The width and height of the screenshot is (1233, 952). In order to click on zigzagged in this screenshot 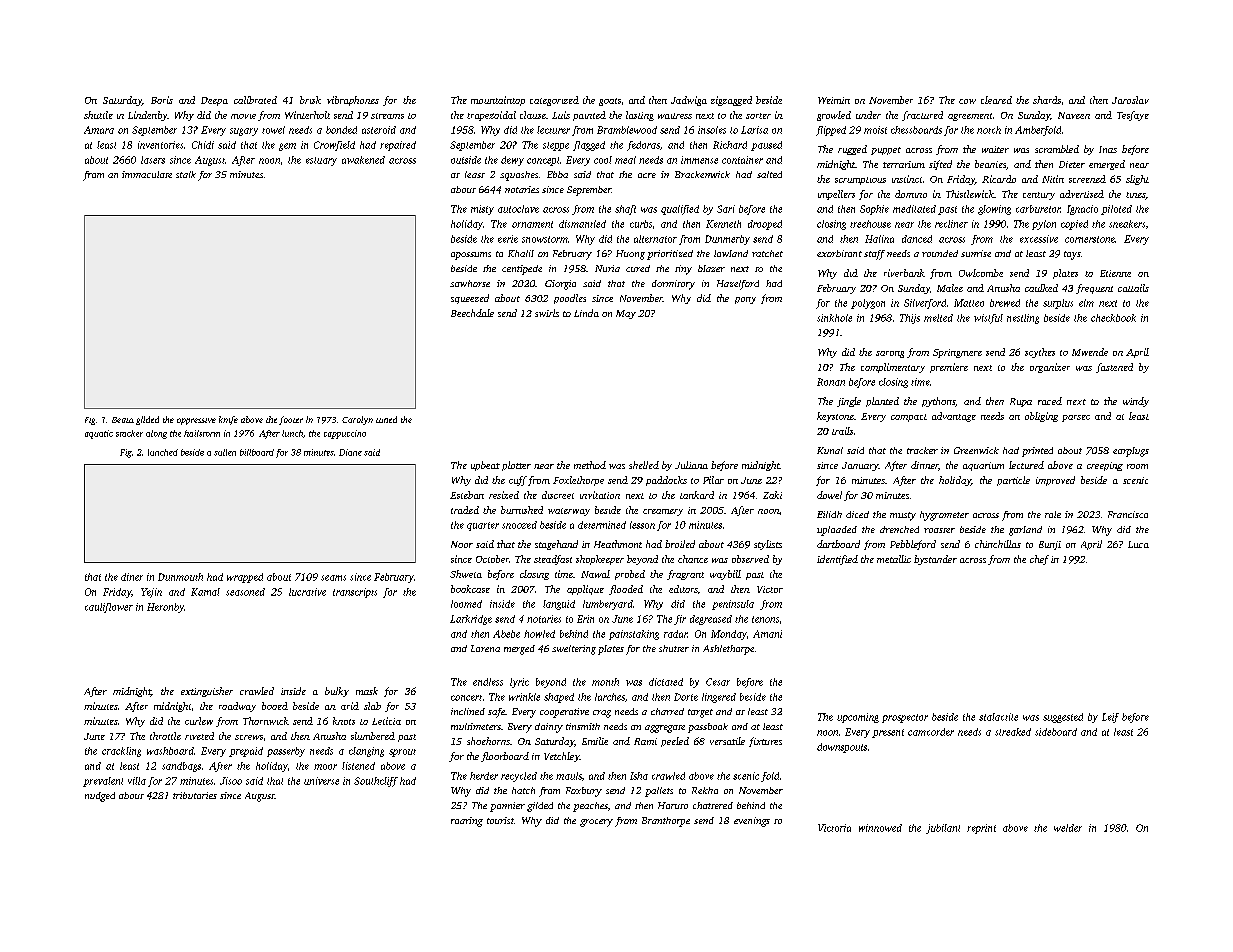, I will do `click(731, 101)`.
